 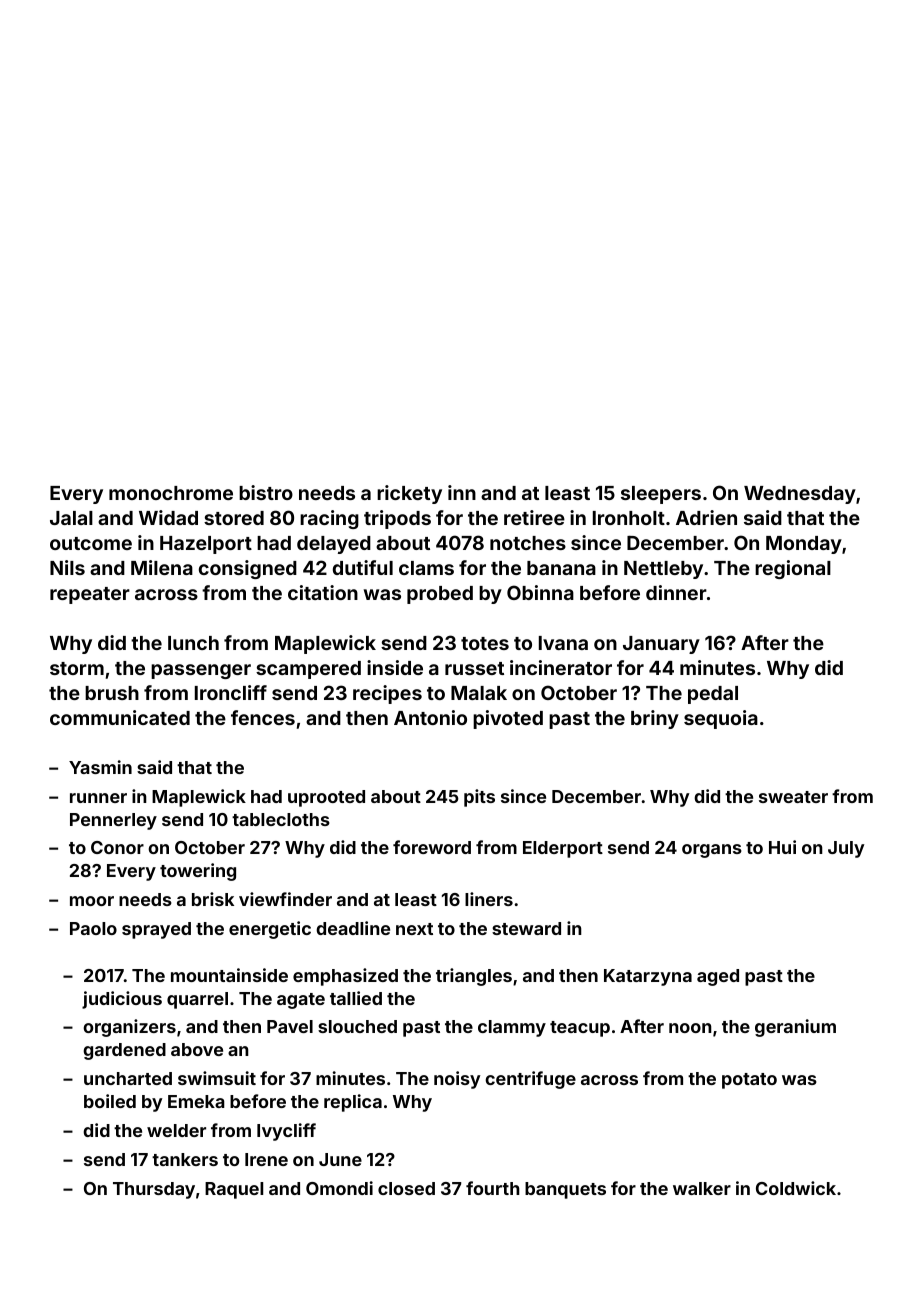 I want to click on Emeka, so click(x=196, y=1101).
